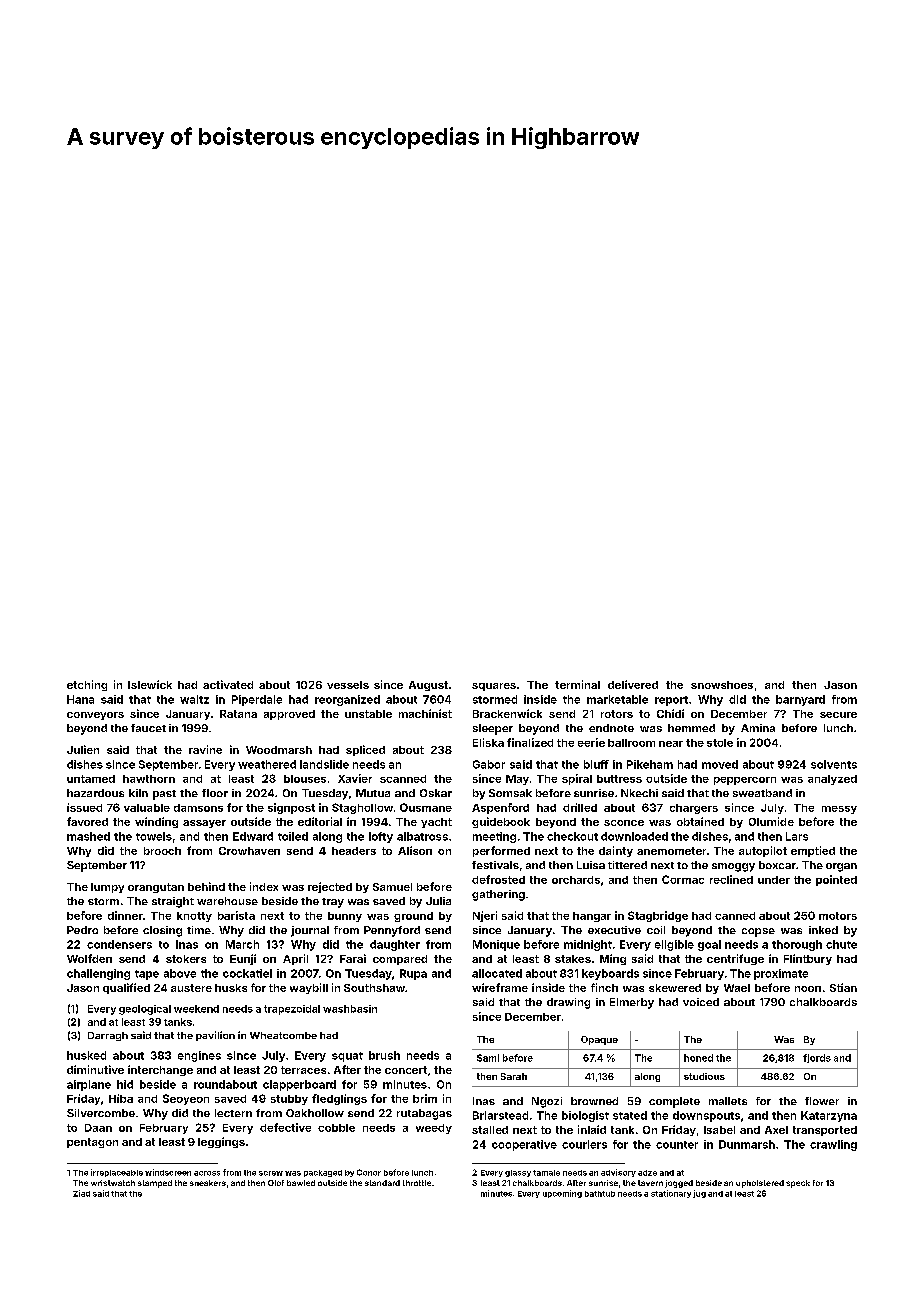 The width and height of the screenshot is (924, 1308). I want to click on jug, so click(699, 1194).
